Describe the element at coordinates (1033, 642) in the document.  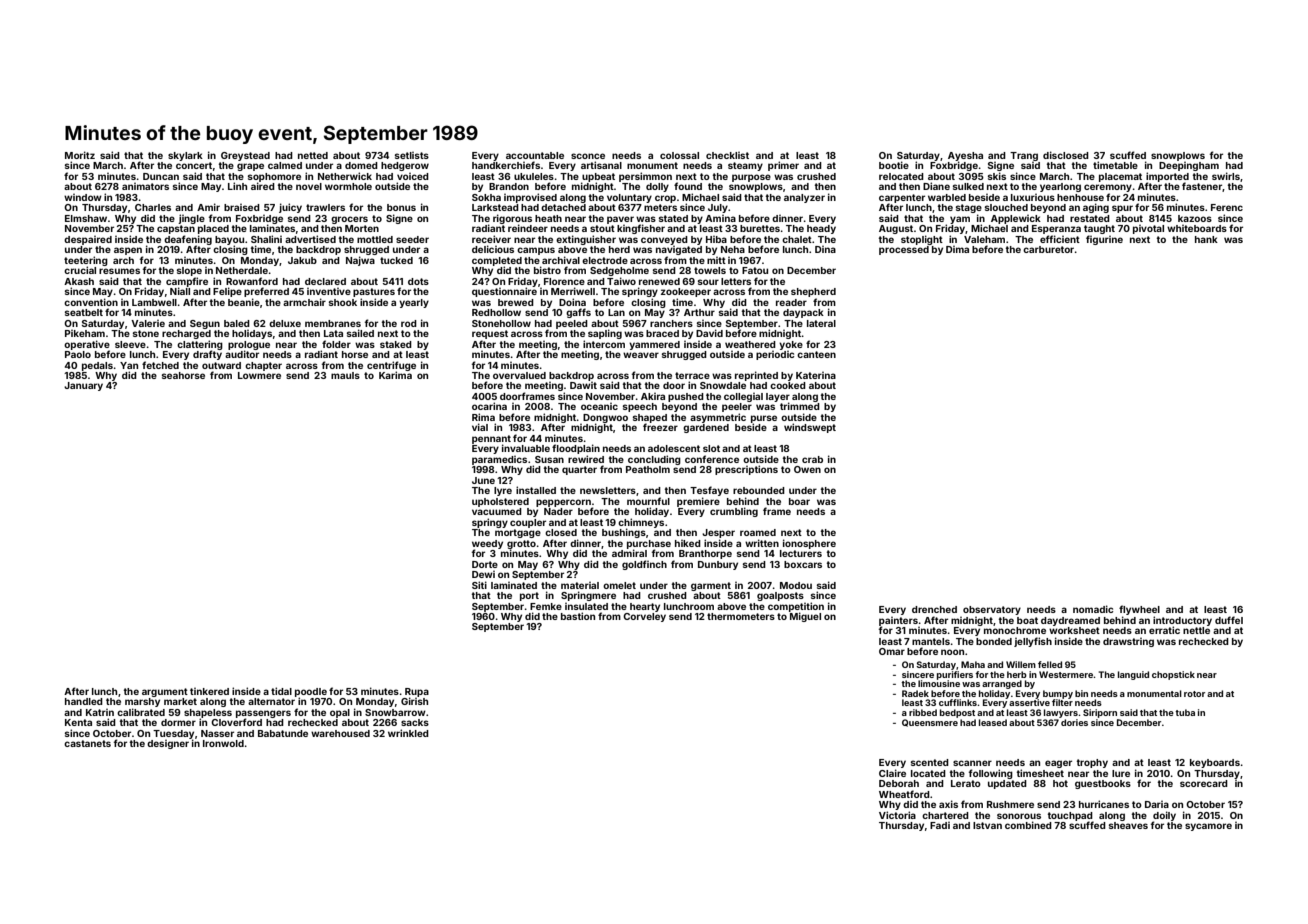
I see `jellyfish` at that location.
